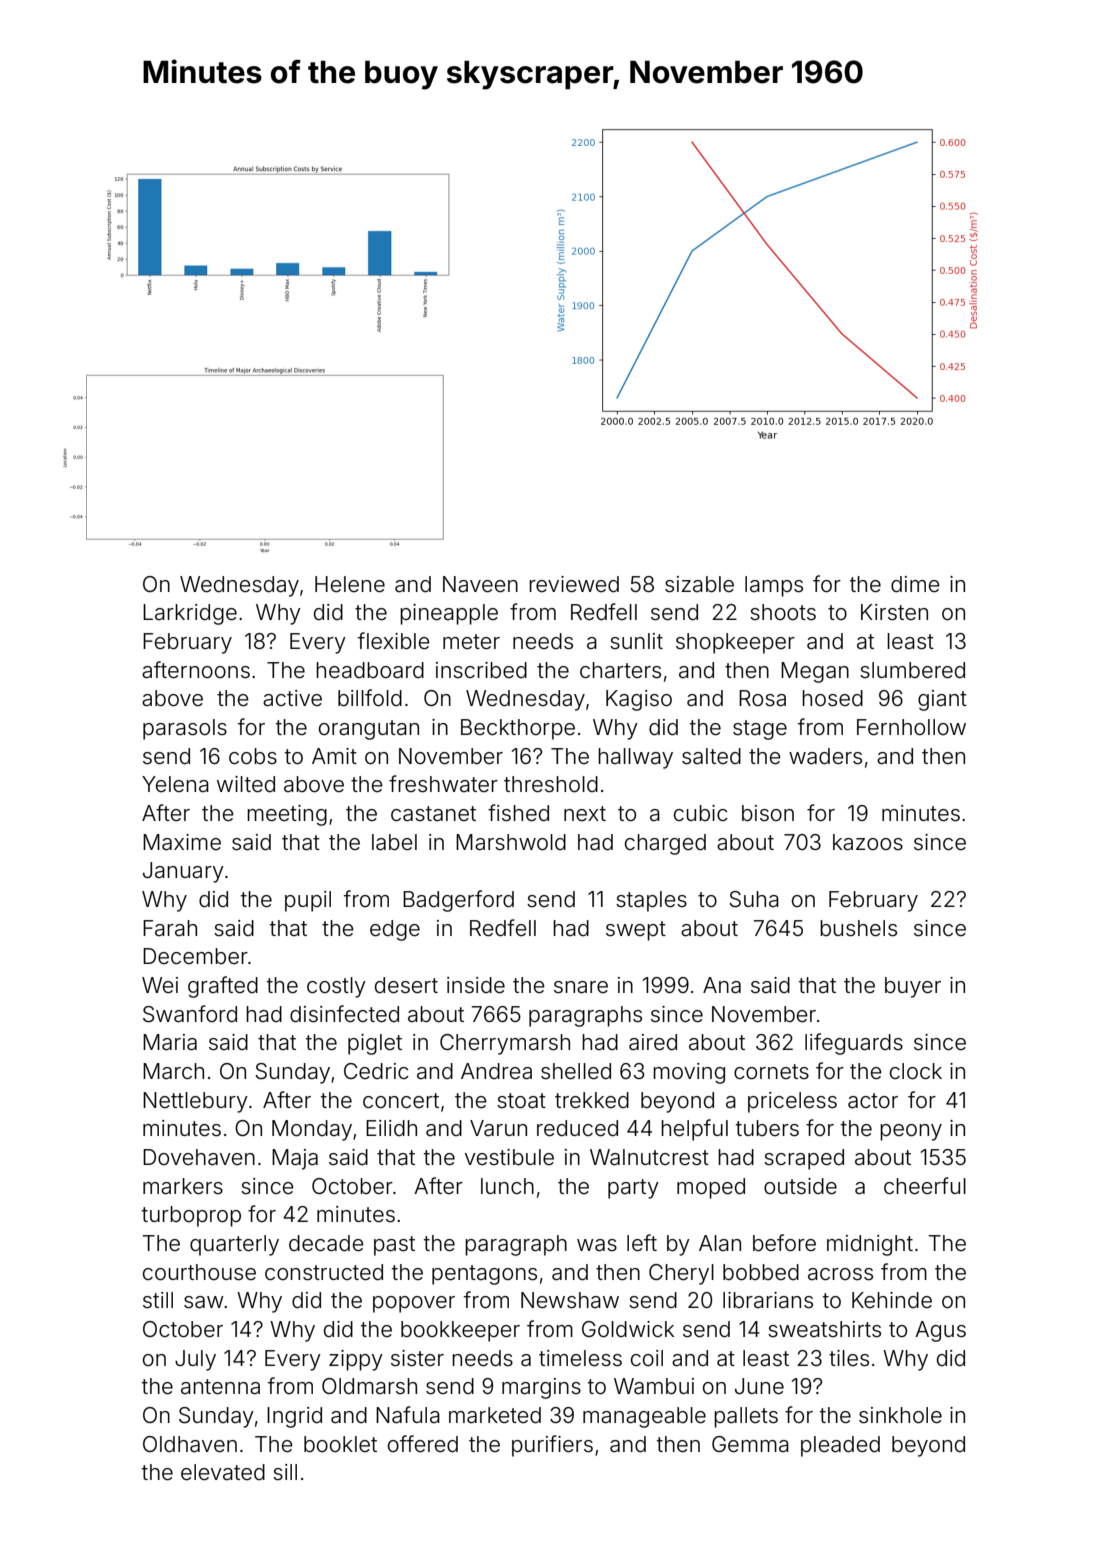 This page has height=1568, width=1109. I want to click on Walnutcrest, so click(649, 1157).
